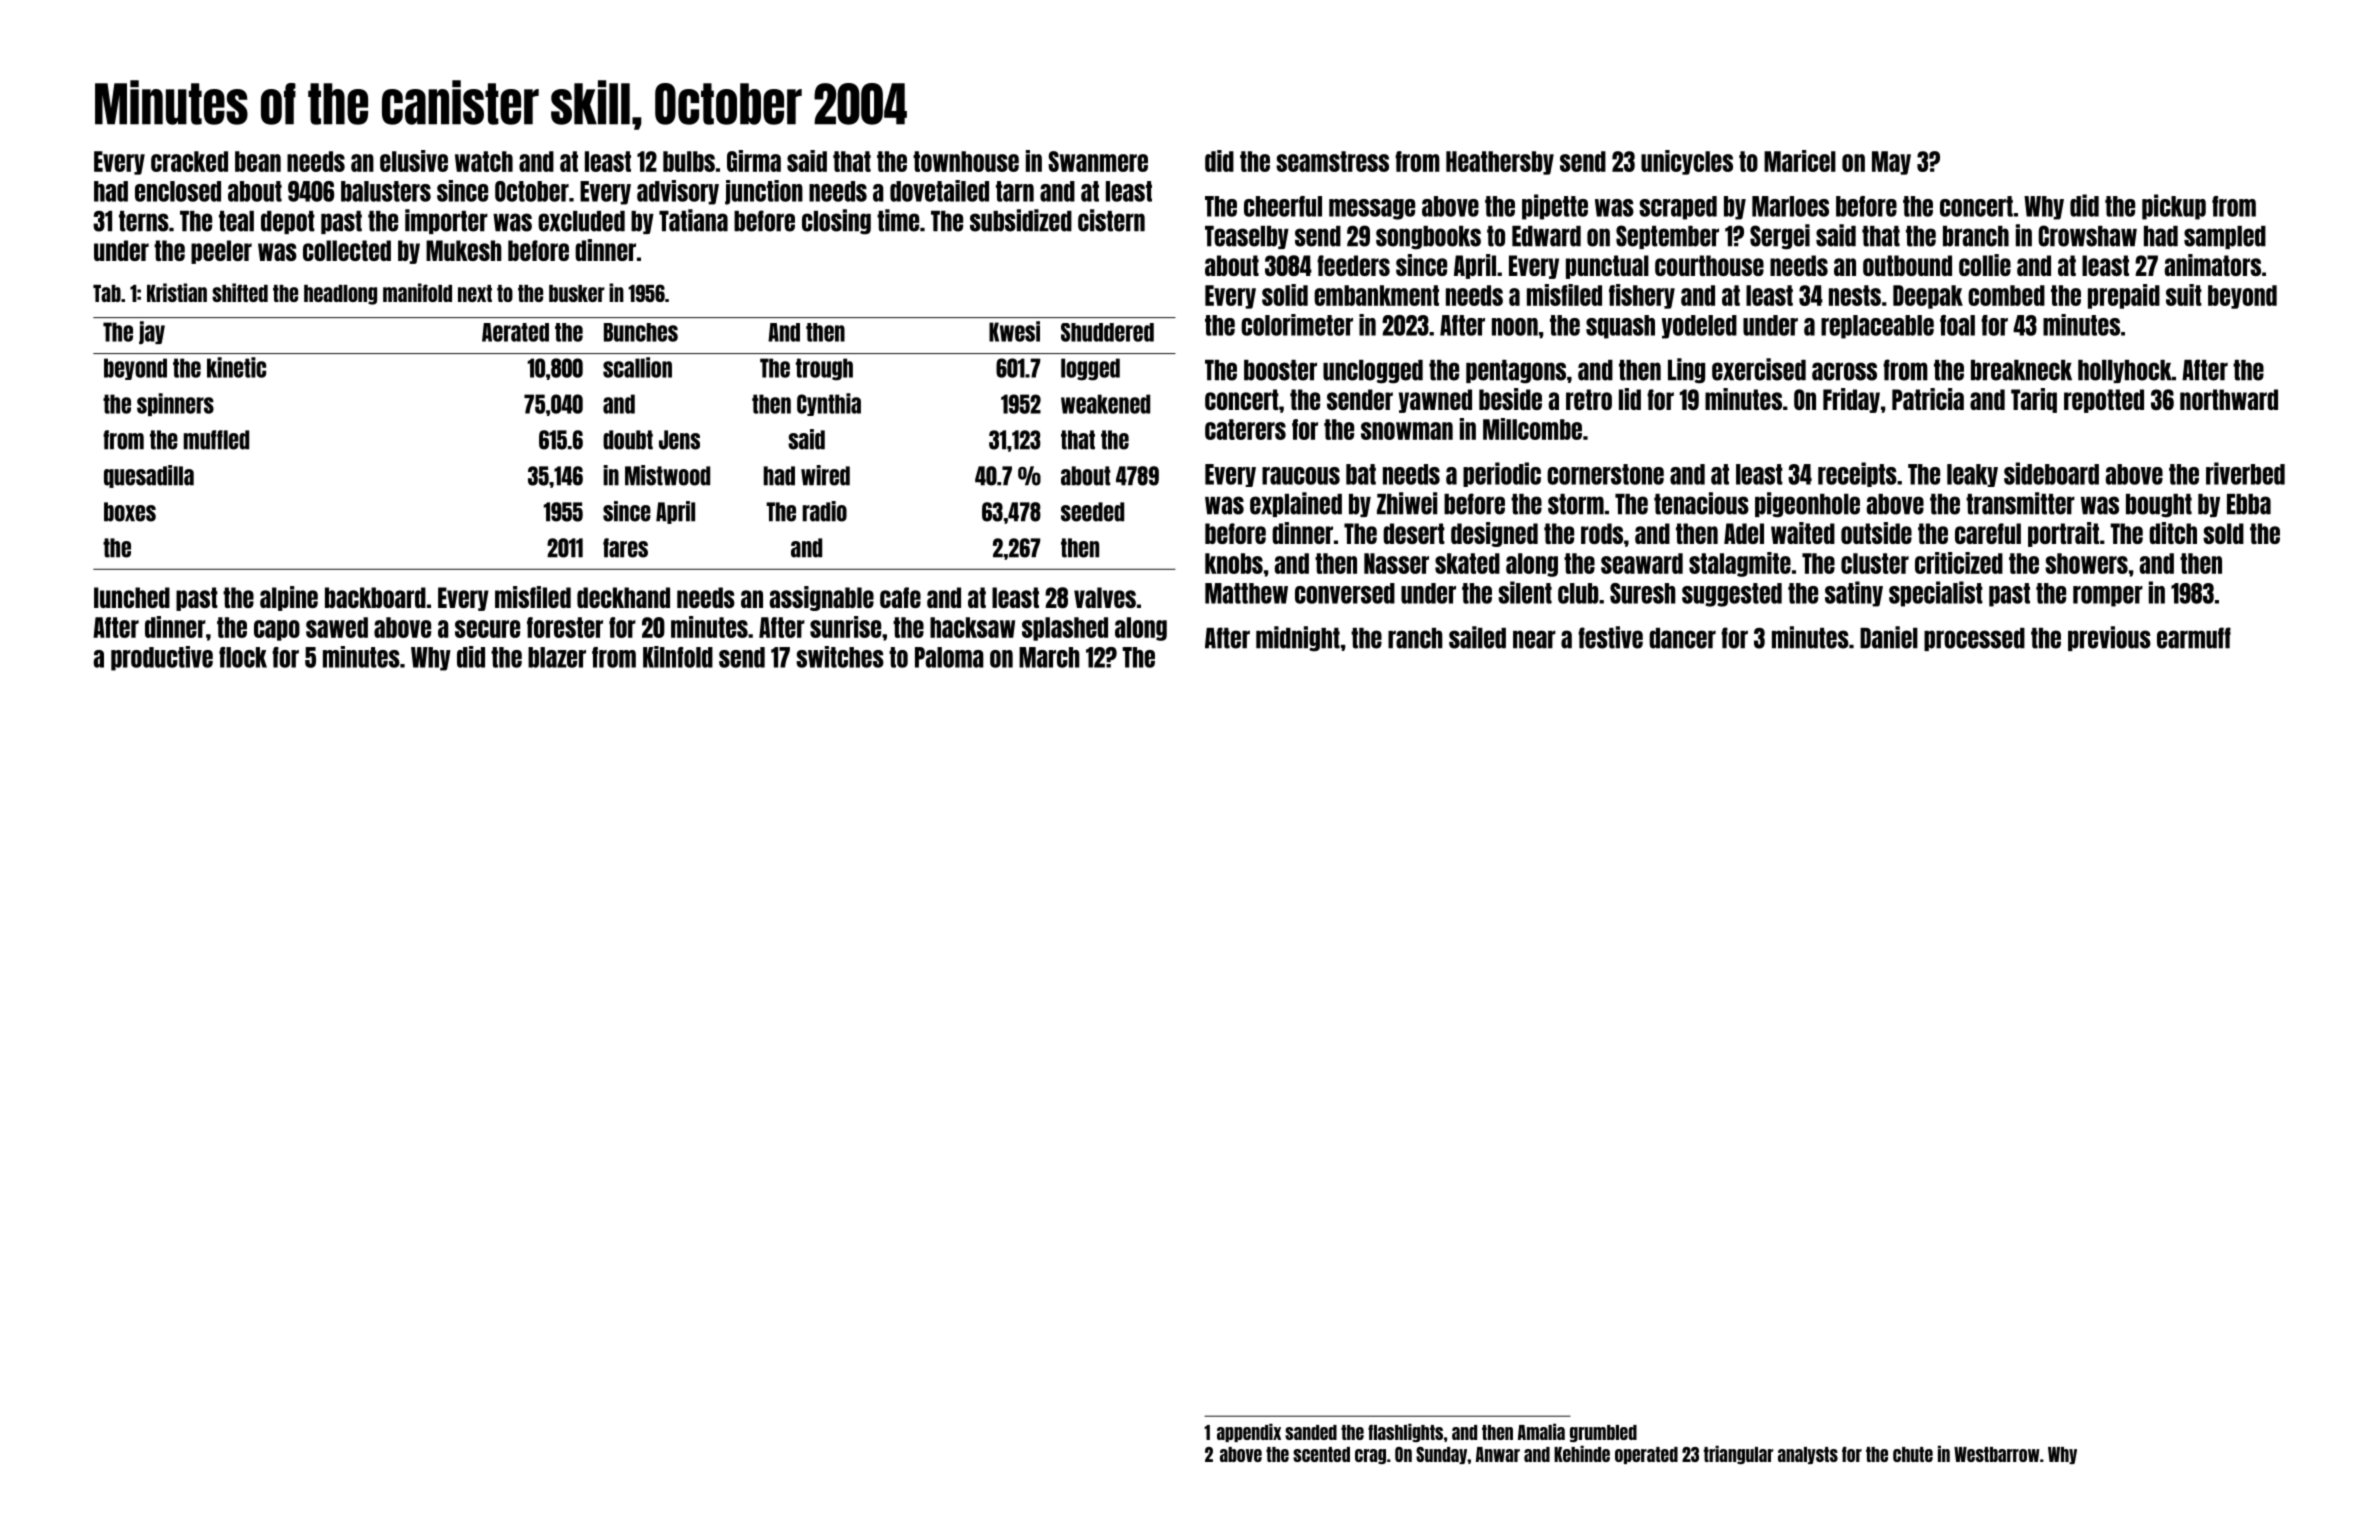 The width and height of the document is (2380, 1540). I want to click on Matthew, so click(1246, 593).
